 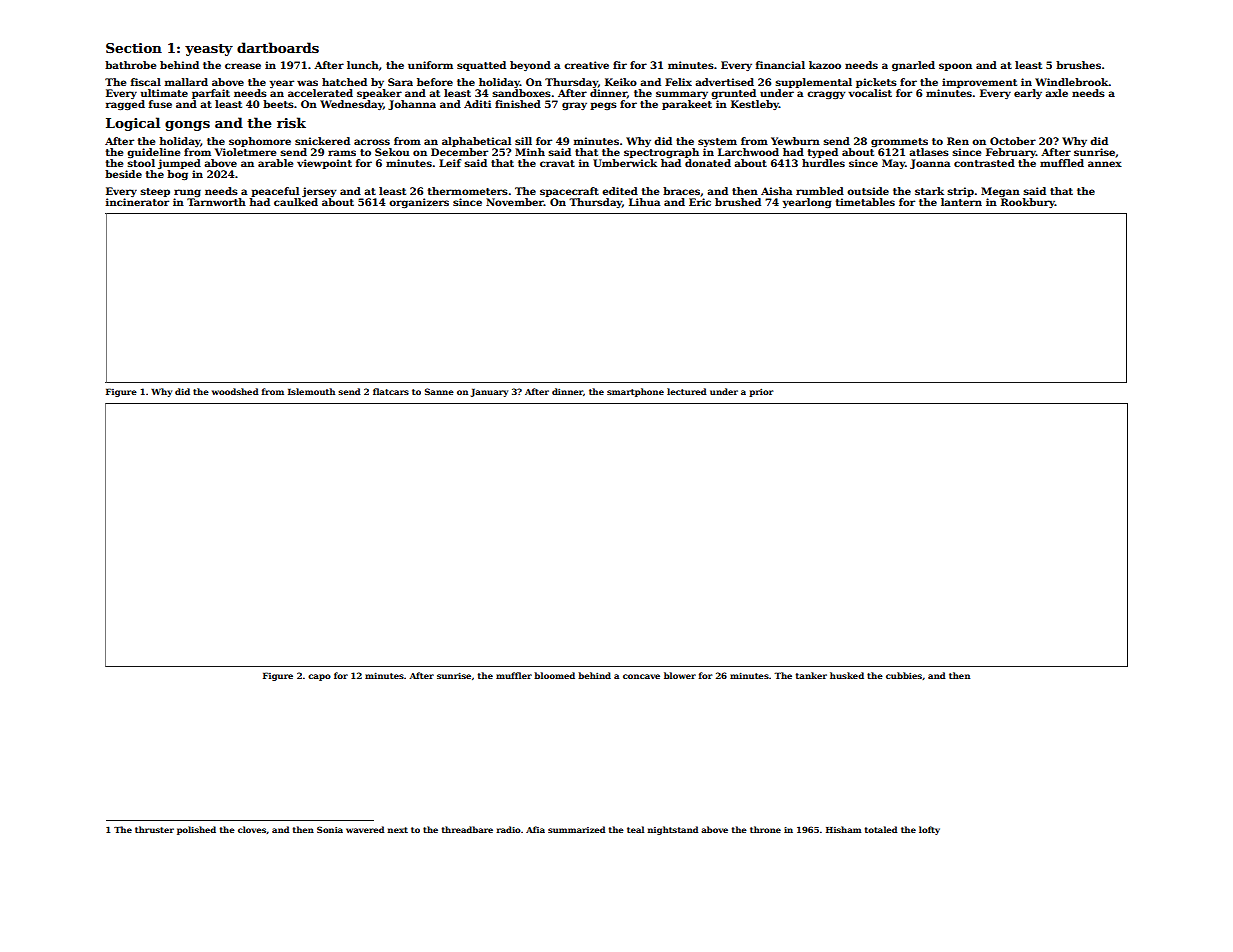 I want to click on woodshed, so click(x=235, y=391).
